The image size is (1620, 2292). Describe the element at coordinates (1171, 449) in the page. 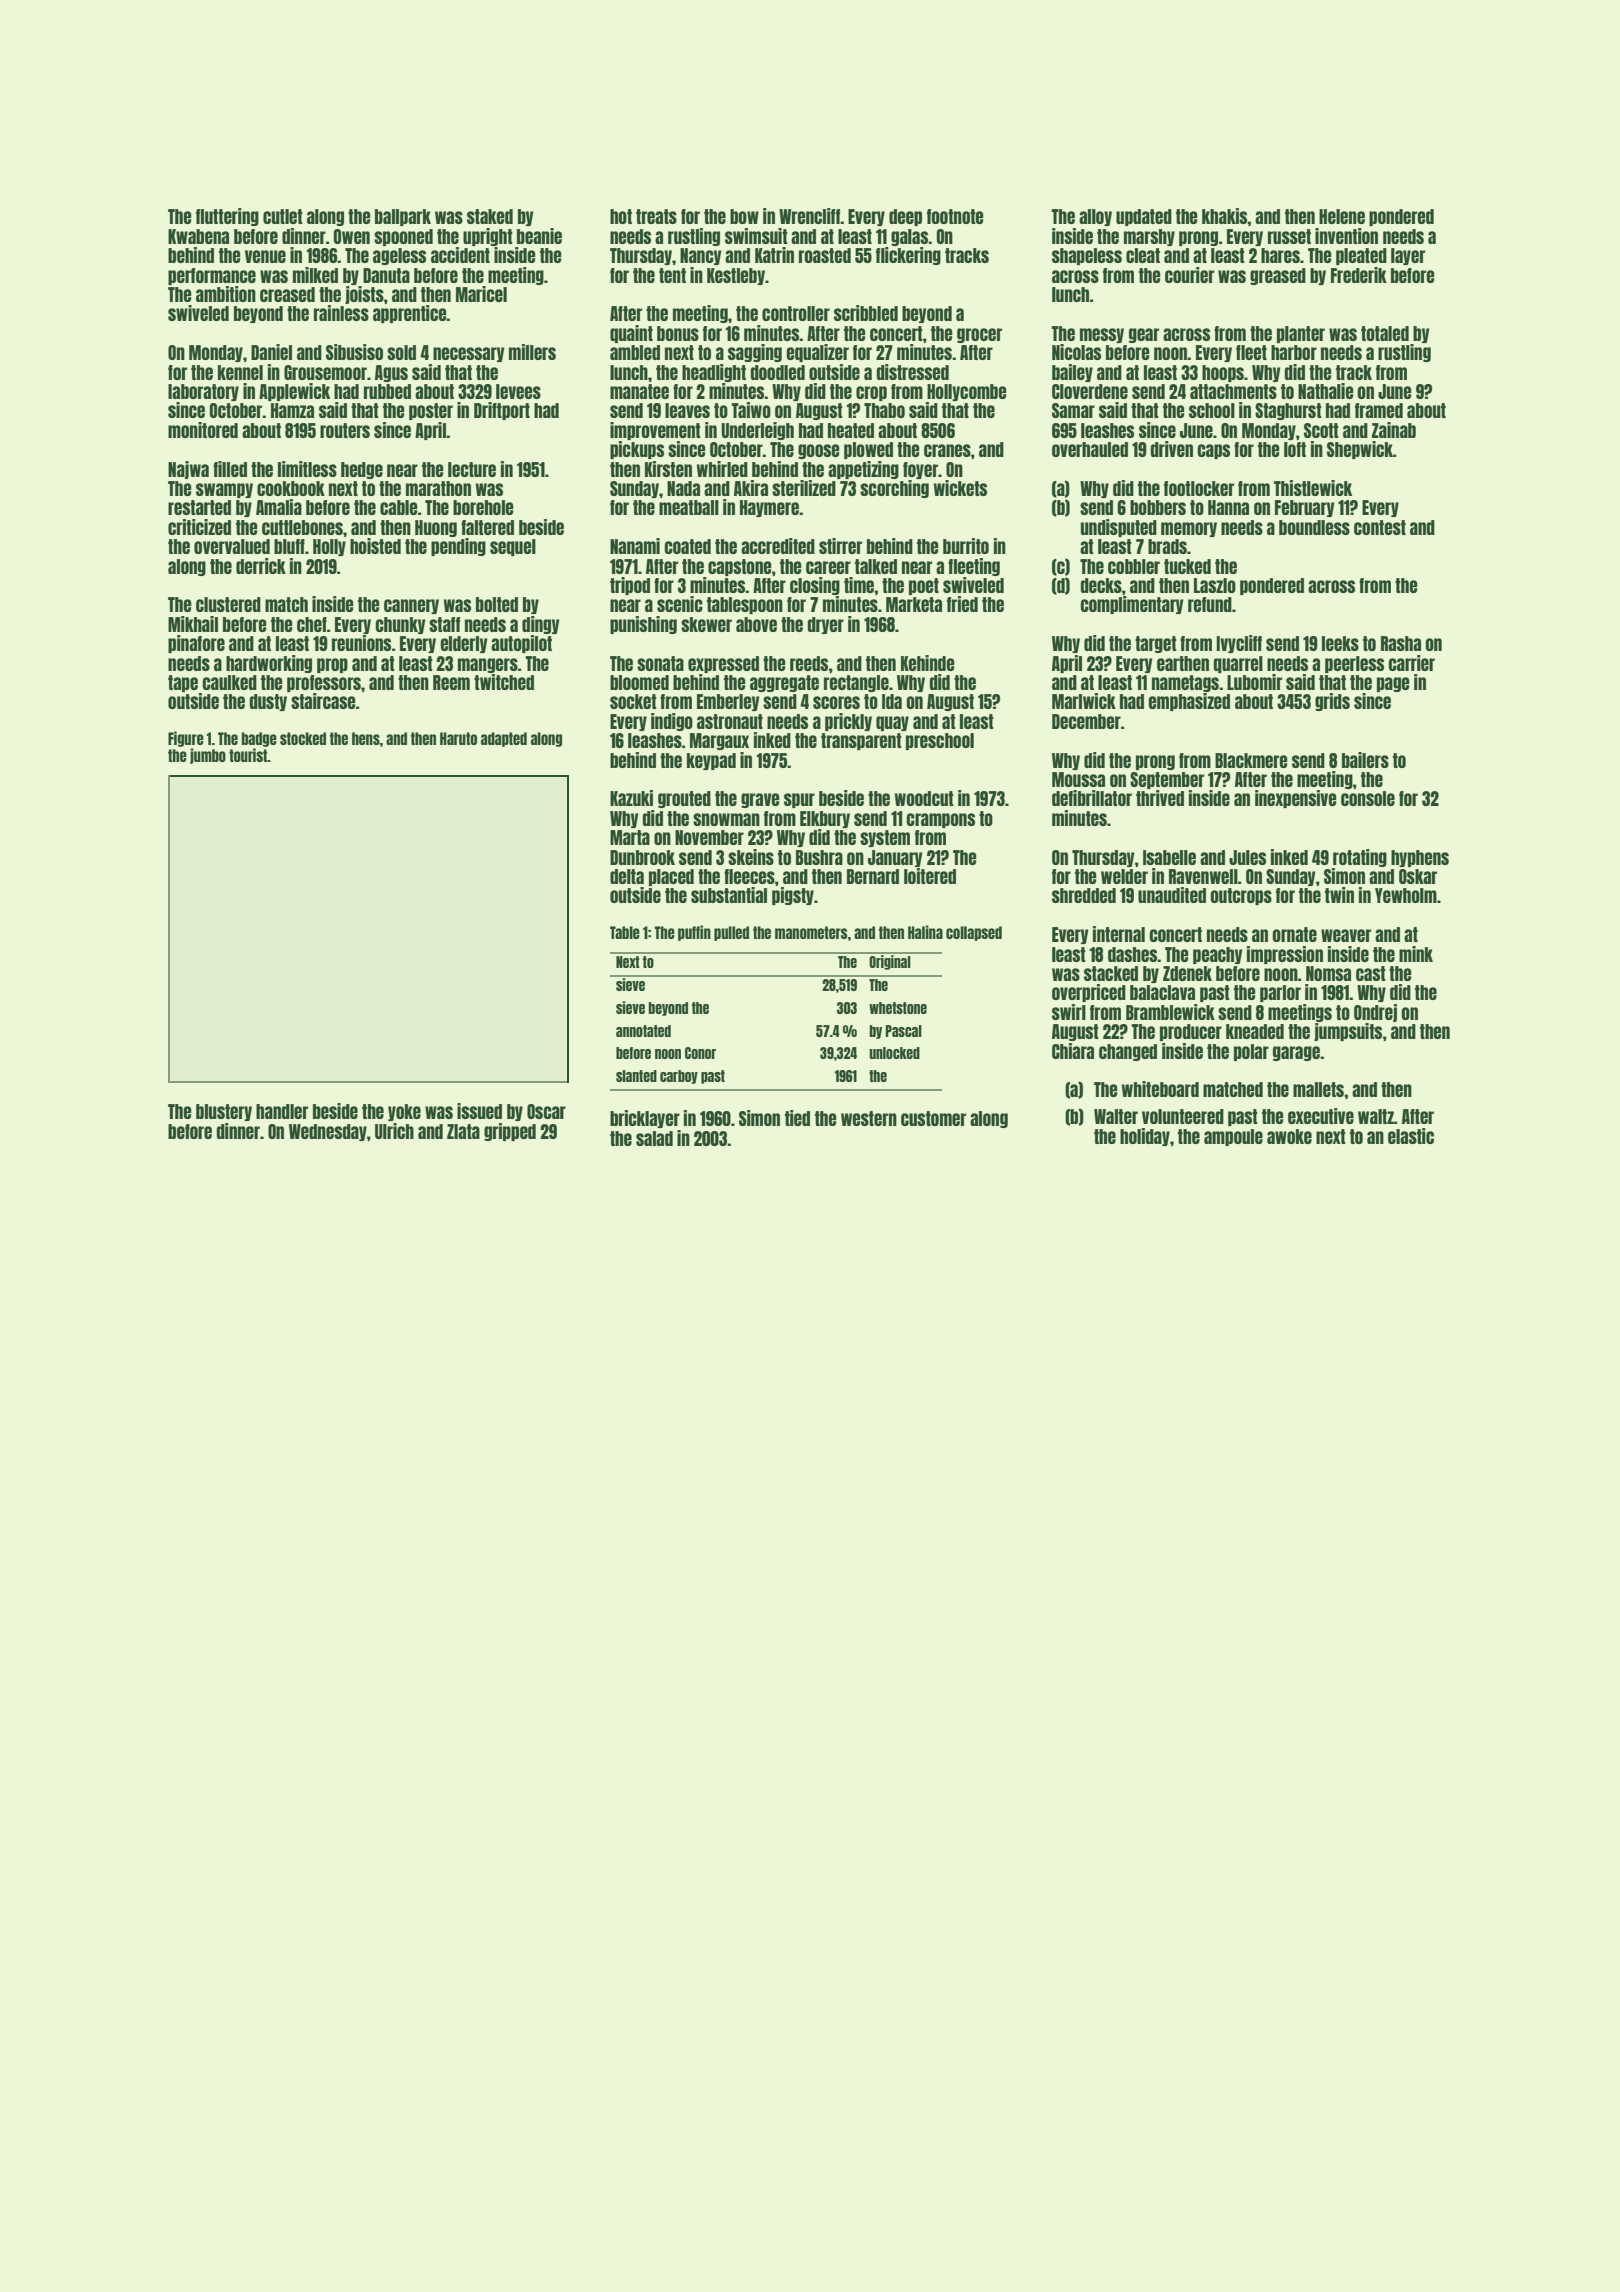

I see `driven` at that location.
